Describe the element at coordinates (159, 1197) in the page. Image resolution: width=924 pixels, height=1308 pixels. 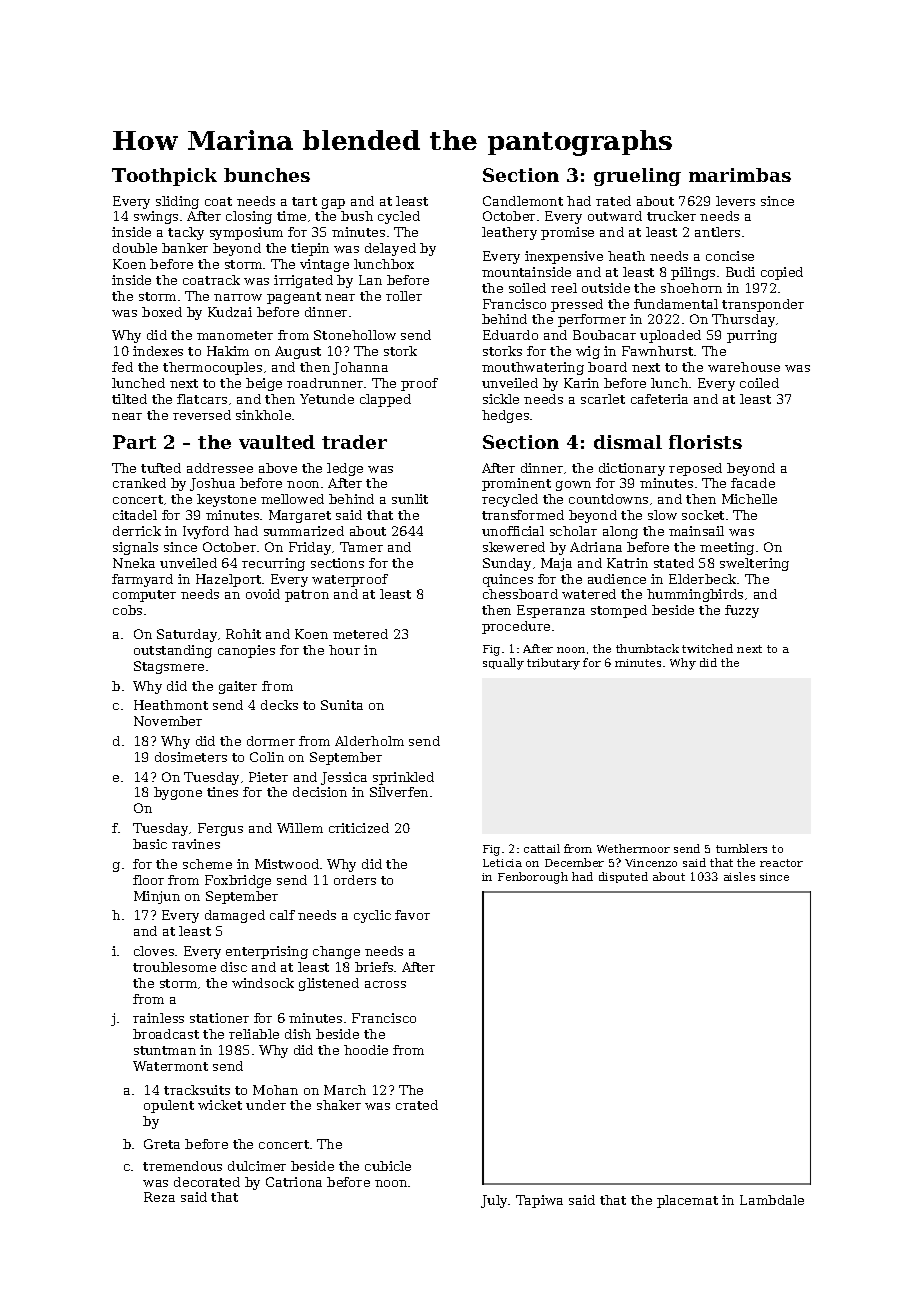
I see `Reza` at that location.
